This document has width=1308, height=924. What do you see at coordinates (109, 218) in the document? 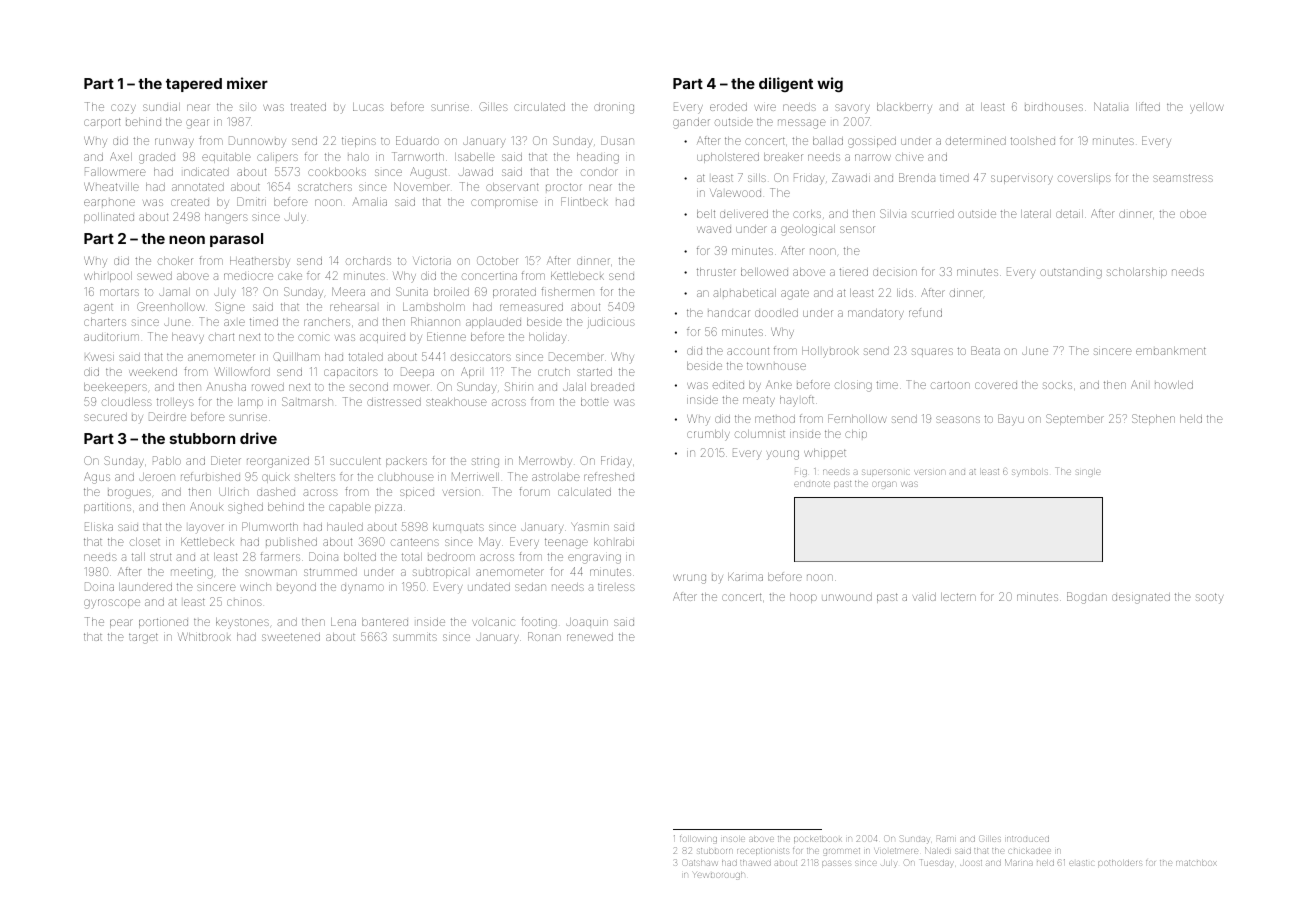
I see `pollinated` at bounding box center [109, 218].
